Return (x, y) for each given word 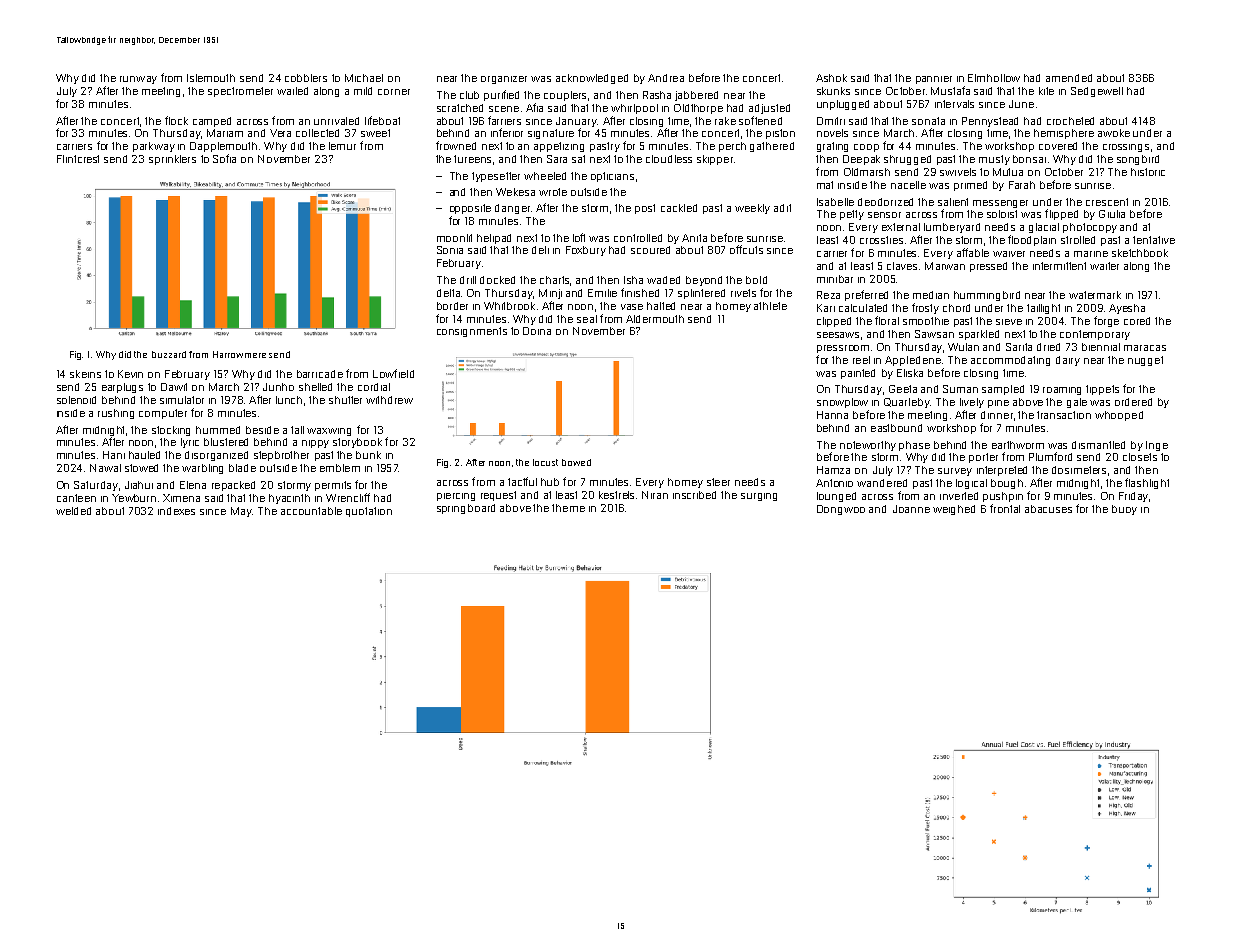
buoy (1124, 510)
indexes (176, 511)
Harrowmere (239, 354)
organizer (504, 80)
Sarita (1019, 347)
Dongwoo (841, 510)
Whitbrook (509, 306)
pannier (934, 80)
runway (138, 80)
